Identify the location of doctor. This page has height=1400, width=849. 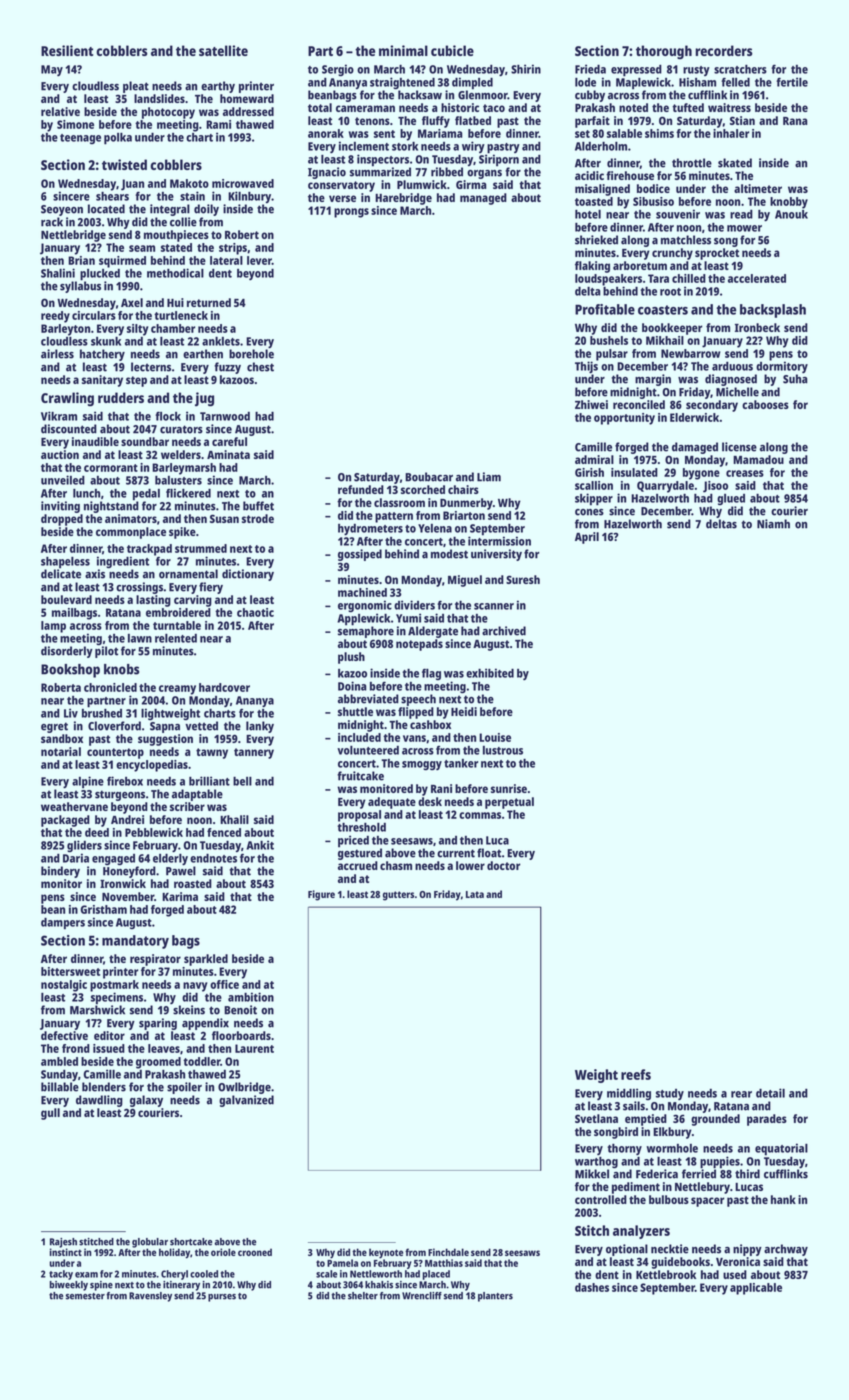
(503, 865).
